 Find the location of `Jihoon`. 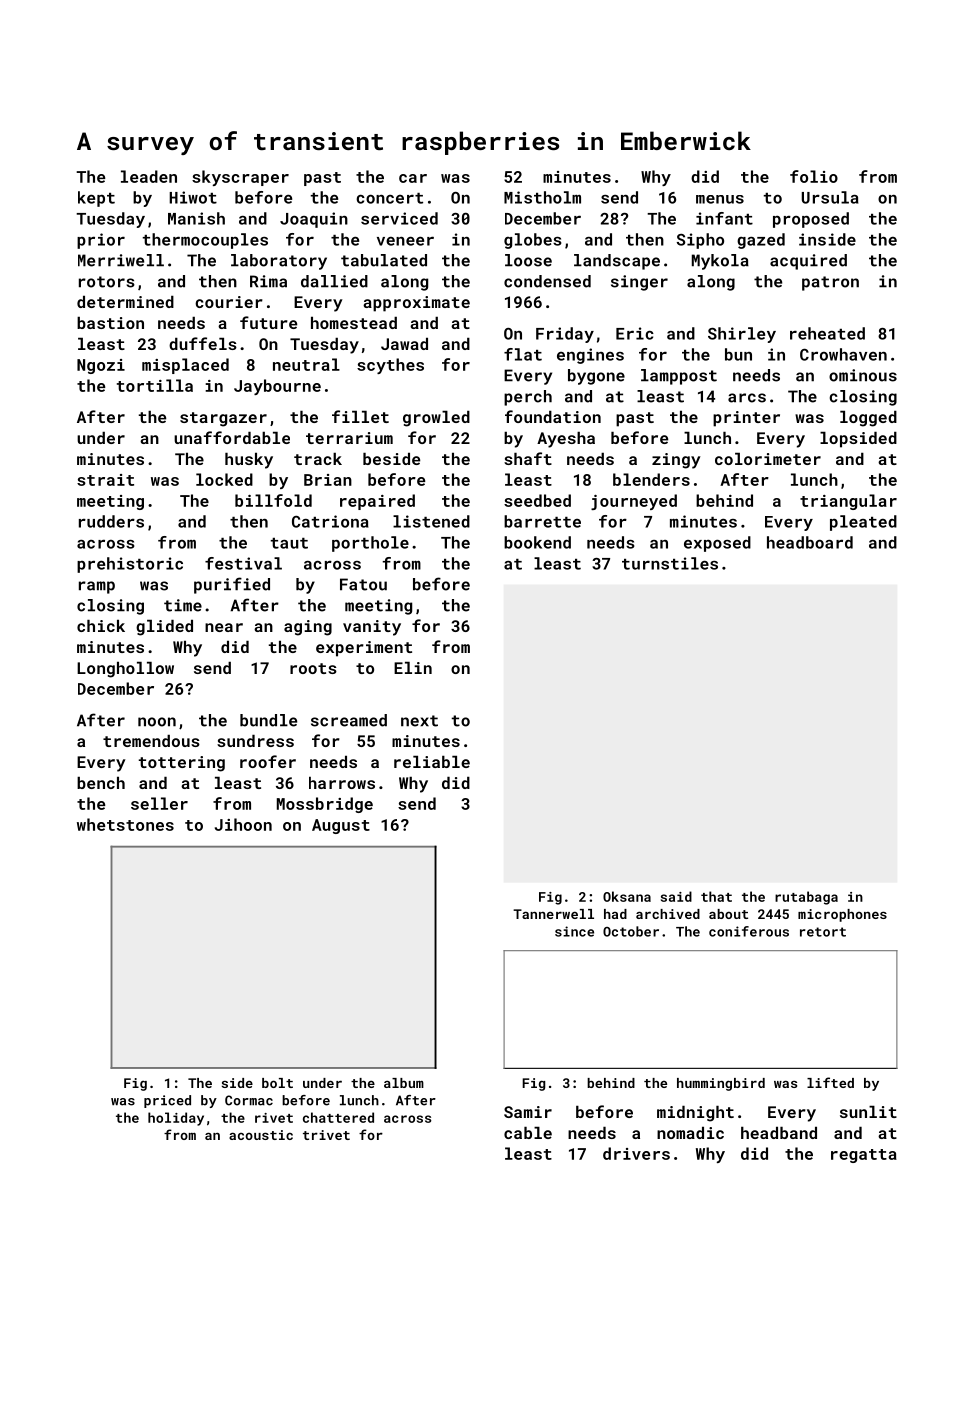

Jihoon is located at coordinates (243, 824).
